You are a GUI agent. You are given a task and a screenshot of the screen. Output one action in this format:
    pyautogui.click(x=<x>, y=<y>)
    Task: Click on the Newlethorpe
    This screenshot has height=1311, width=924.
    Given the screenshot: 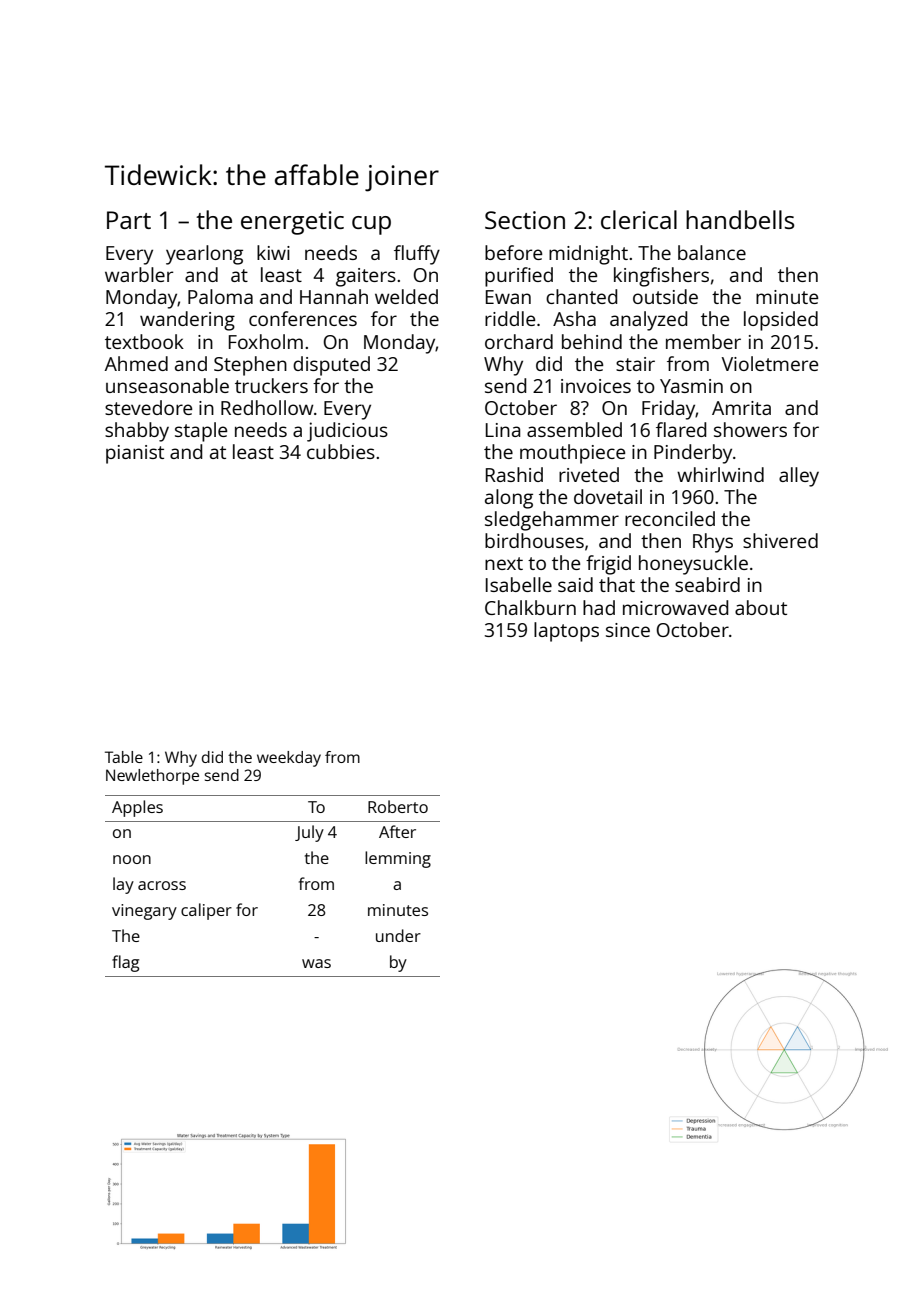 What is the action you would take?
    pyautogui.click(x=152, y=777)
